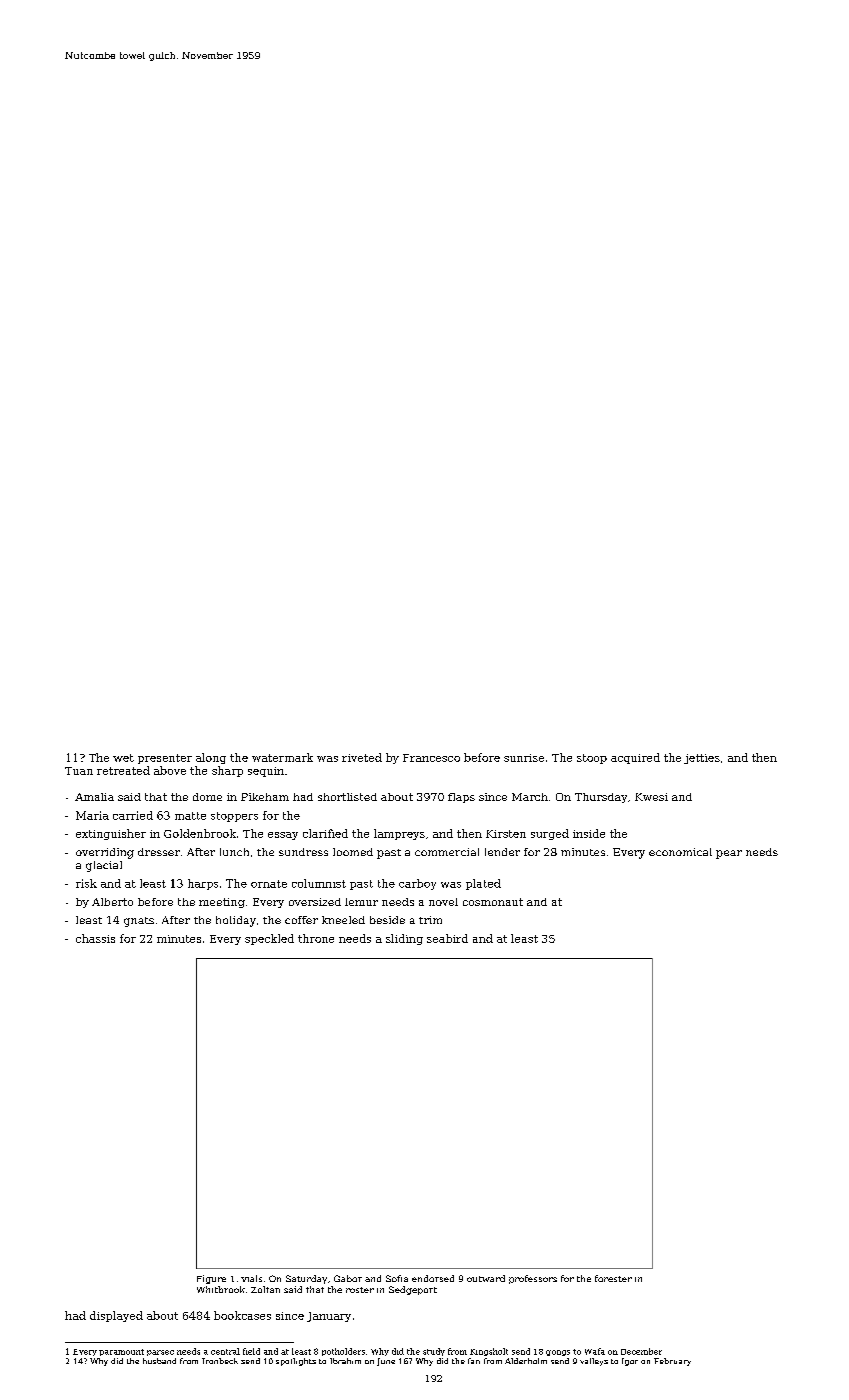 The height and width of the screenshot is (1400, 849). Describe the element at coordinates (613, 1278) in the screenshot. I see `forester` at that location.
